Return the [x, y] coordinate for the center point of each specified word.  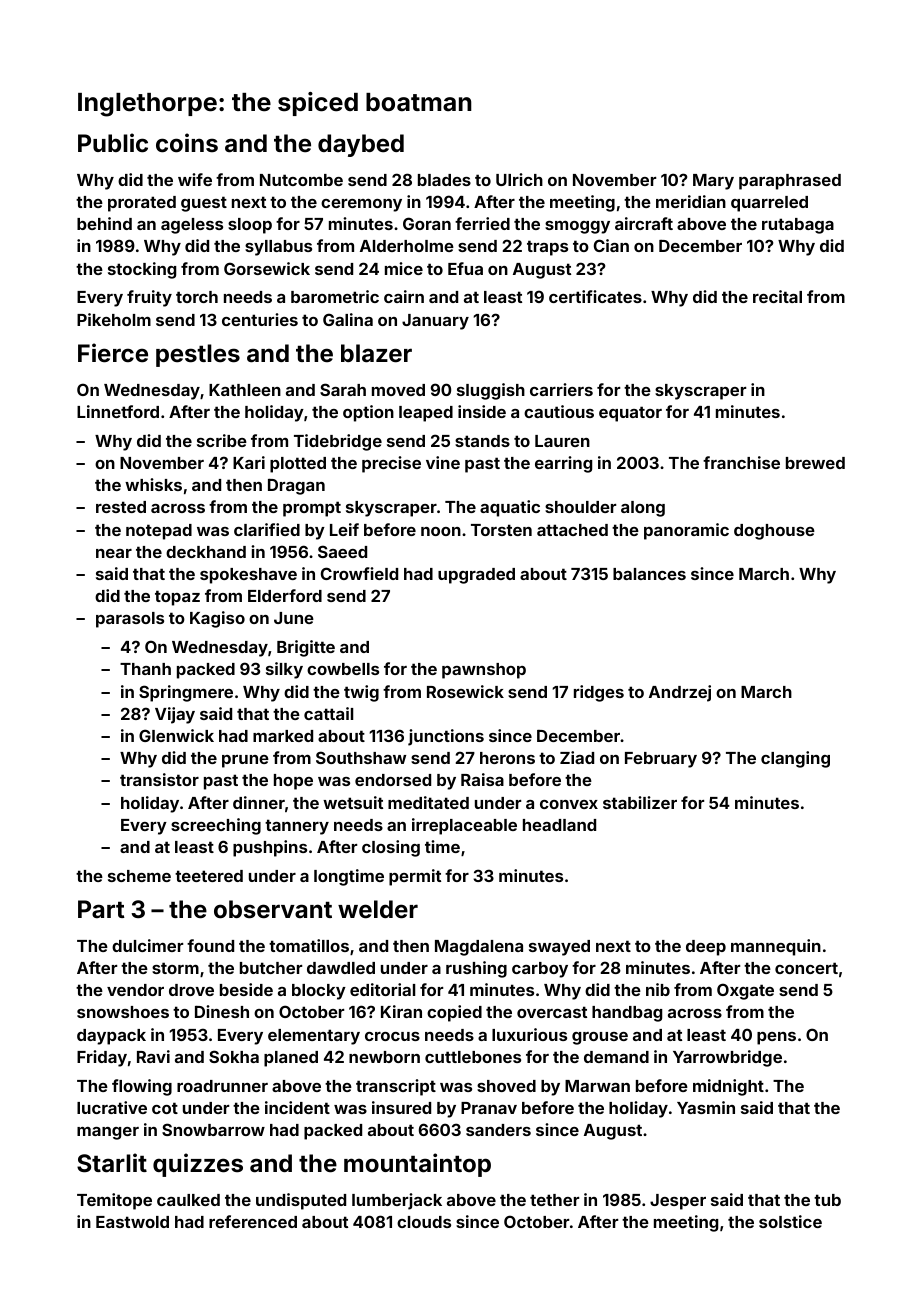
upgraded [476, 576]
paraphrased [790, 182]
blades [444, 180]
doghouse [774, 532]
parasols [130, 620]
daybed [361, 145]
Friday [102, 1058]
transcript [396, 1087]
